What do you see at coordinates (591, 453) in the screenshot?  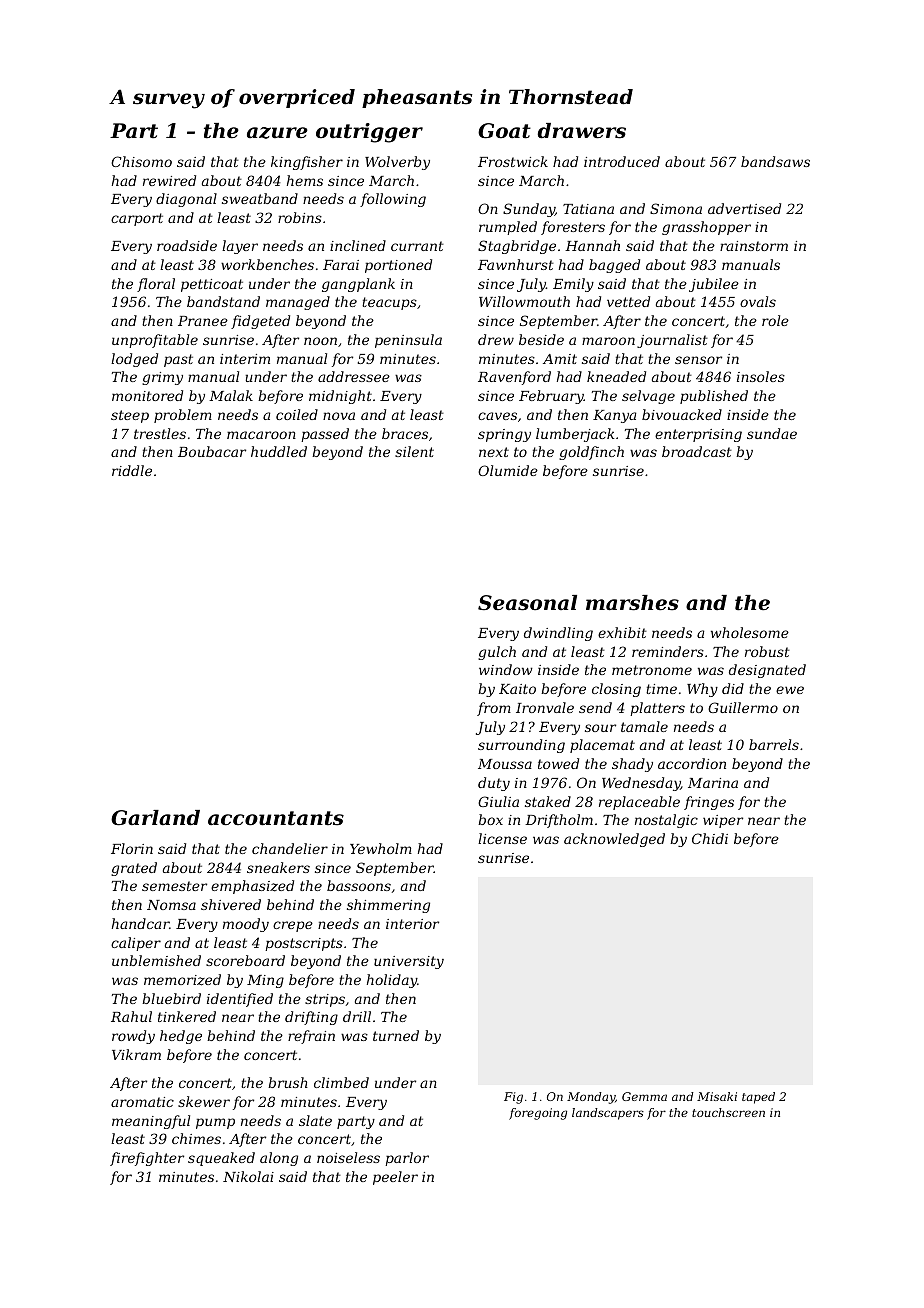 I see `goldfinch` at bounding box center [591, 453].
